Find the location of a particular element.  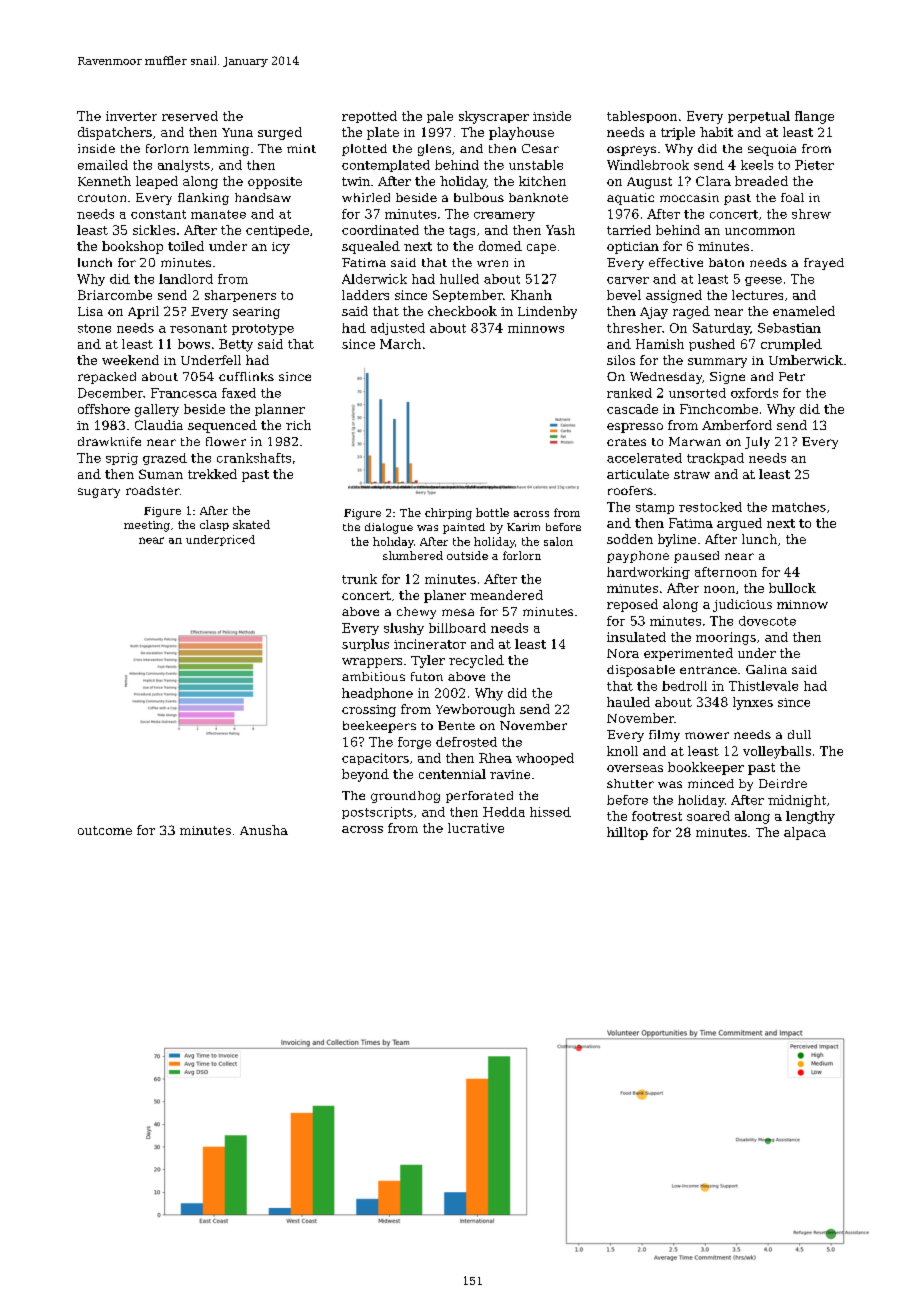

raged is located at coordinates (691, 312).
